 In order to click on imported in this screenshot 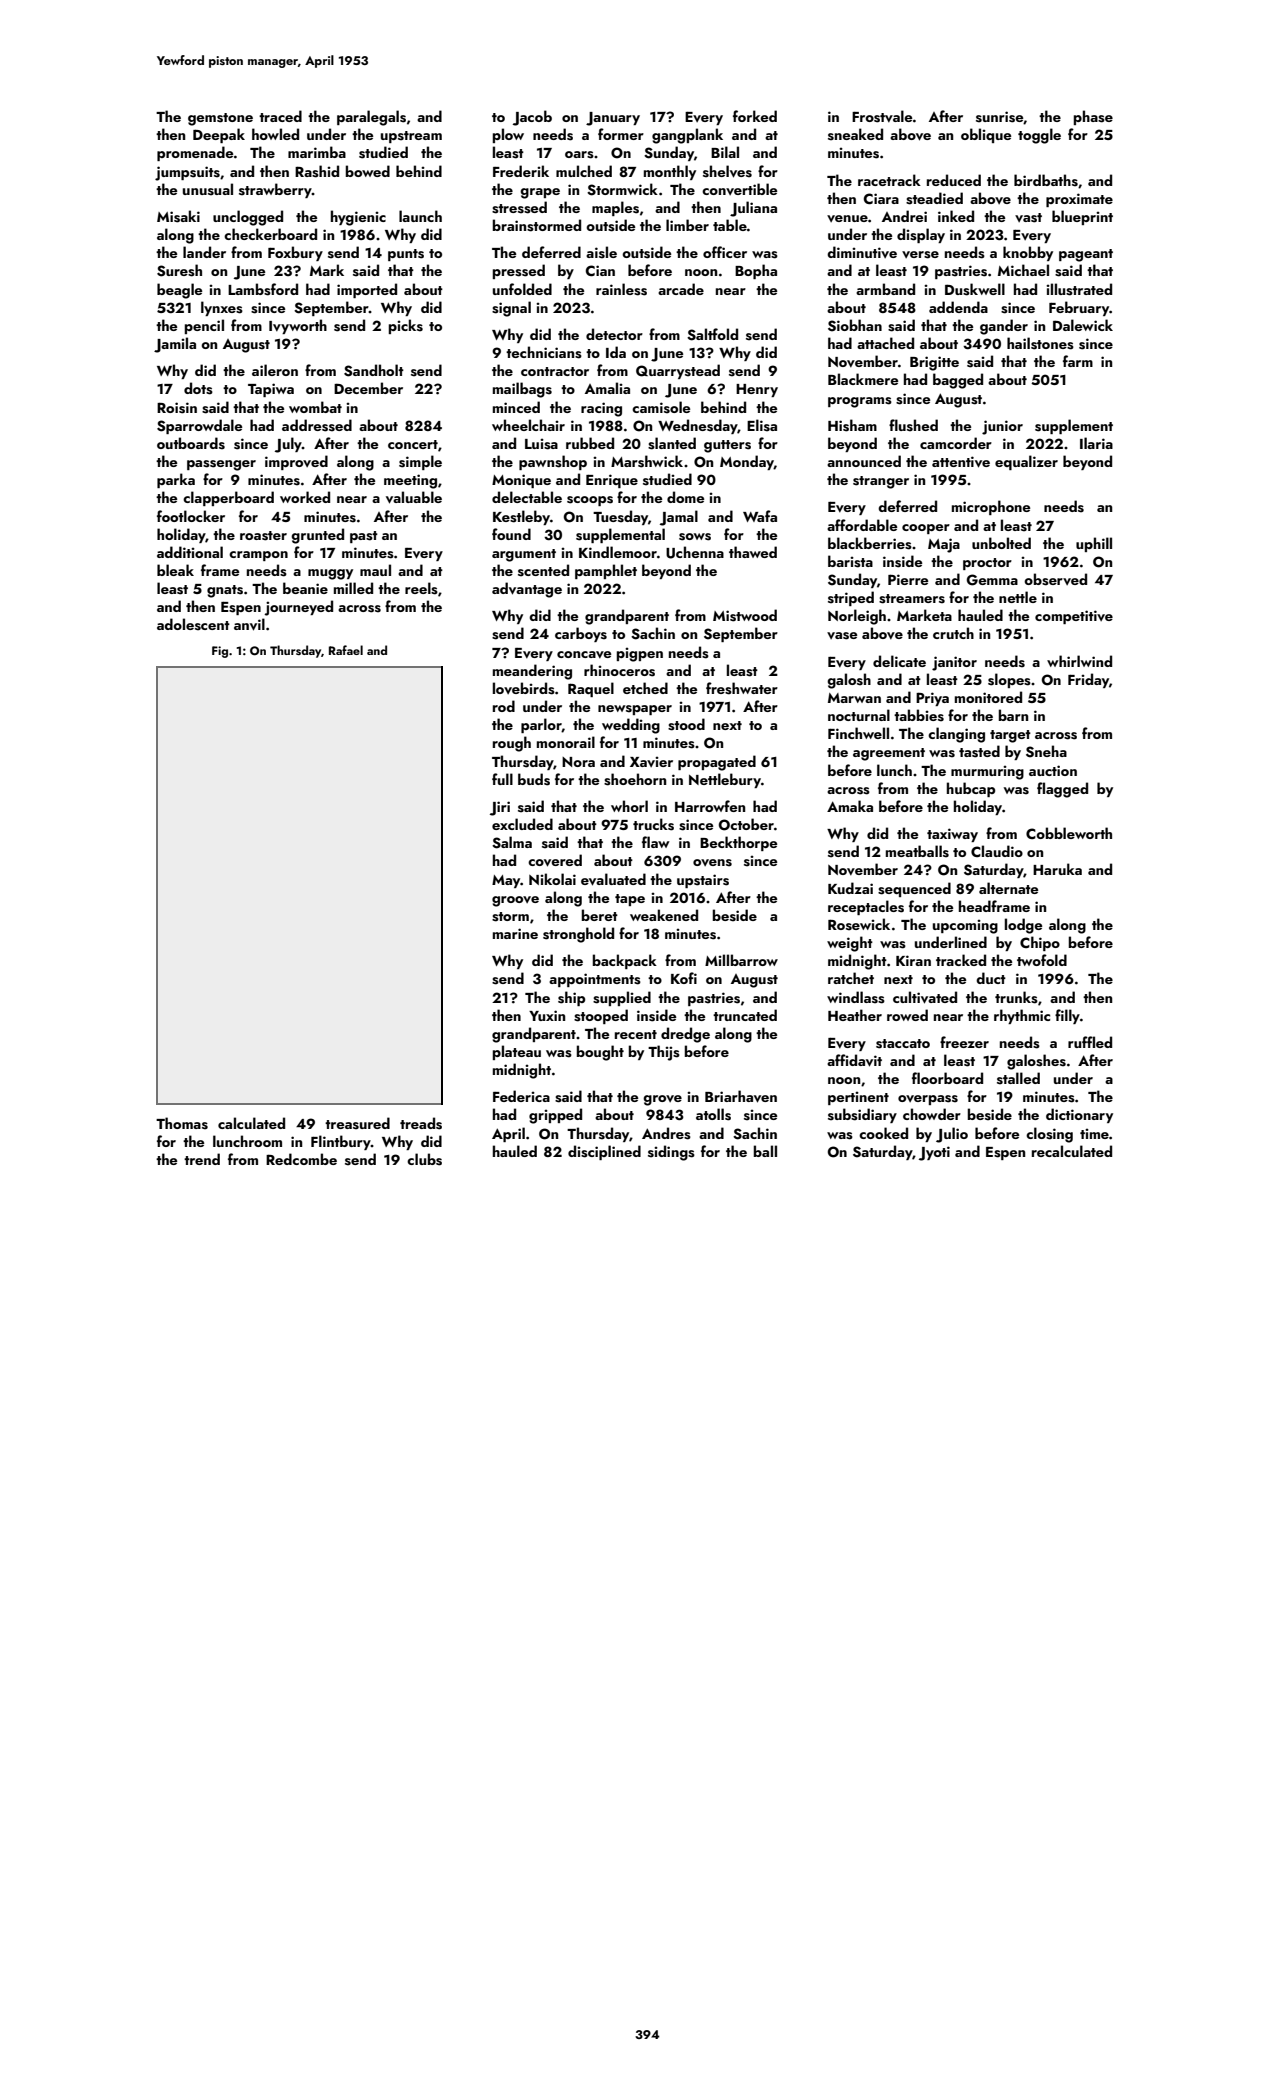, I will do `click(367, 290)`.
